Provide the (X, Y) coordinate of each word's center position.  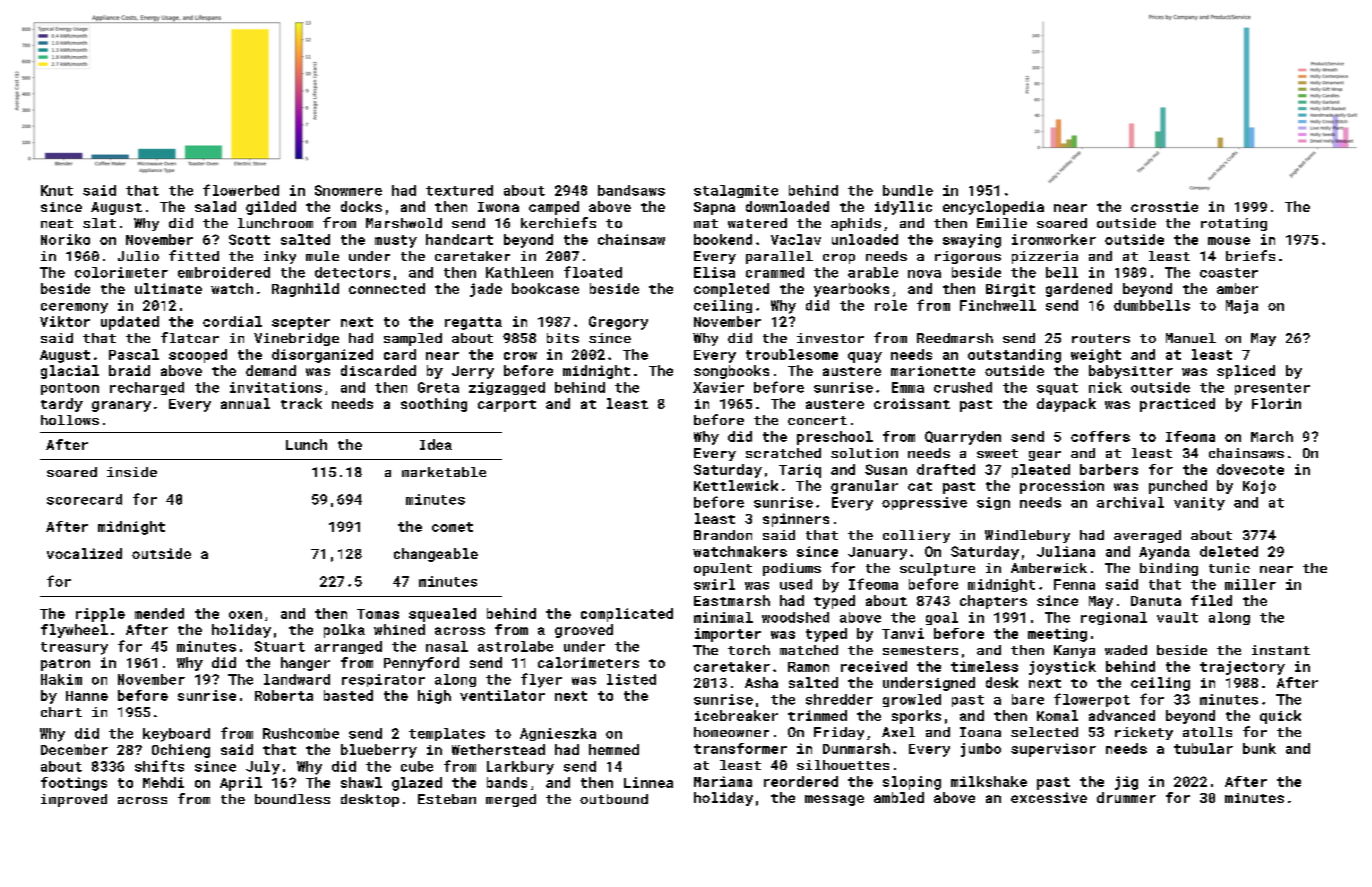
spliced (1246, 372)
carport (507, 406)
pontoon (70, 389)
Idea (436, 444)
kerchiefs (558, 222)
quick (1280, 717)
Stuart (280, 646)
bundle (908, 190)
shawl (361, 782)
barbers (1109, 469)
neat (57, 223)
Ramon (808, 667)
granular (864, 487)
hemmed (614, 749)
